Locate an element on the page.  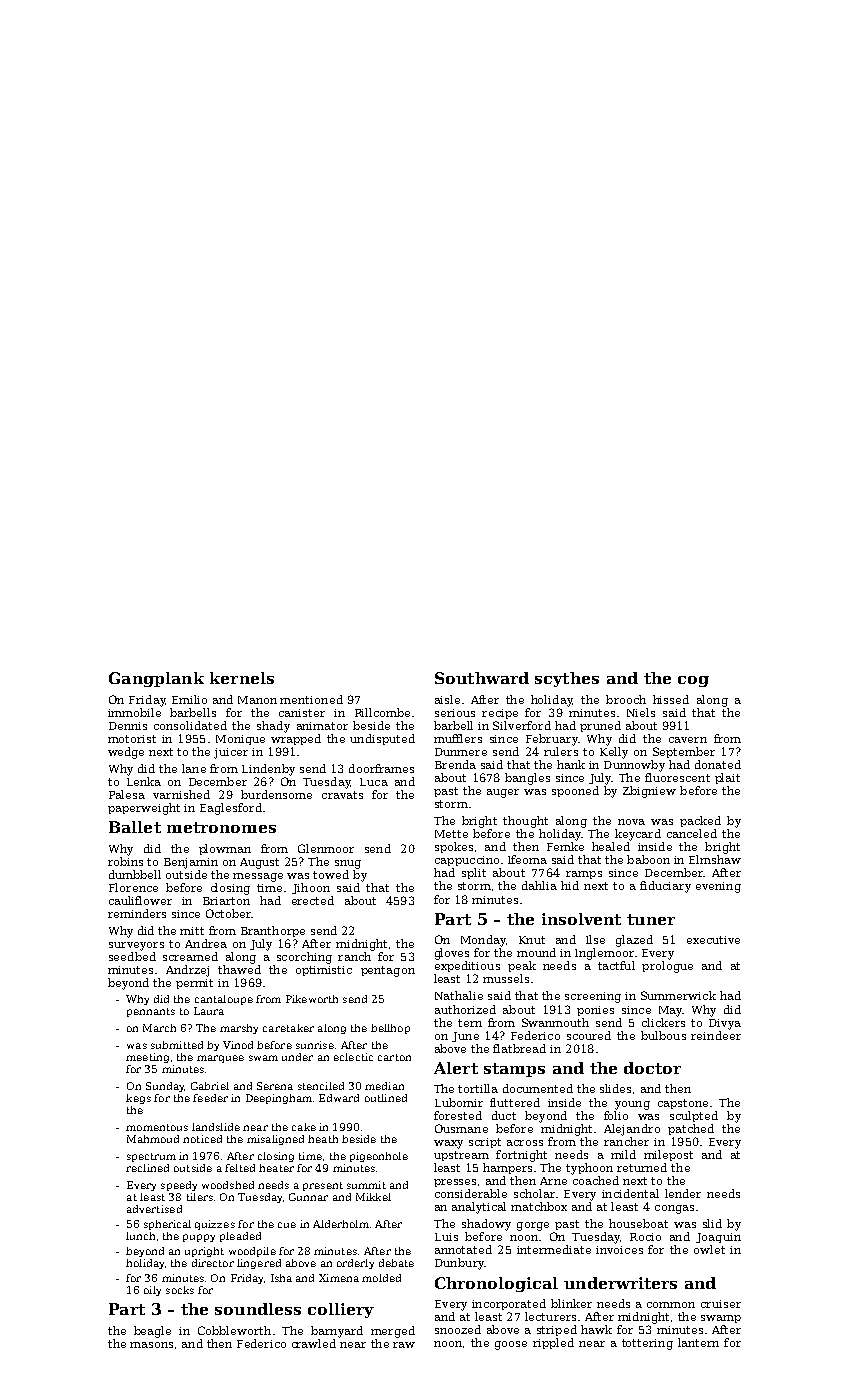
Dunbury is located at coordinates (459, 1264).
